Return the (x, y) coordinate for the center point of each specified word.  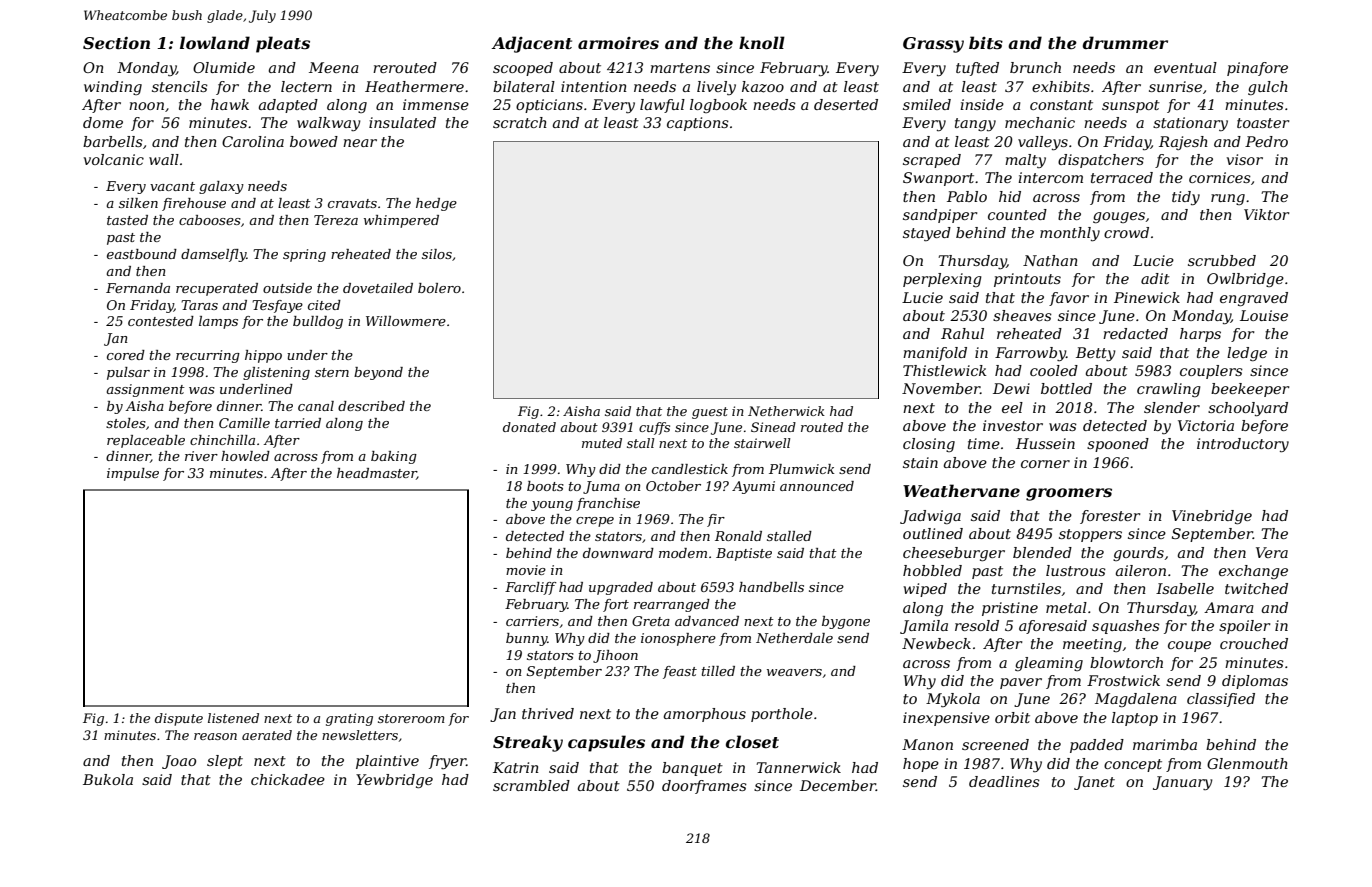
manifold (935, 354)
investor (1013, 425)
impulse (133, 474)
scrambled (531, 785)
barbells (113, 141)
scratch (520, 122)
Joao (179, 762)
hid (1010, 196)
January (1183, 783)
